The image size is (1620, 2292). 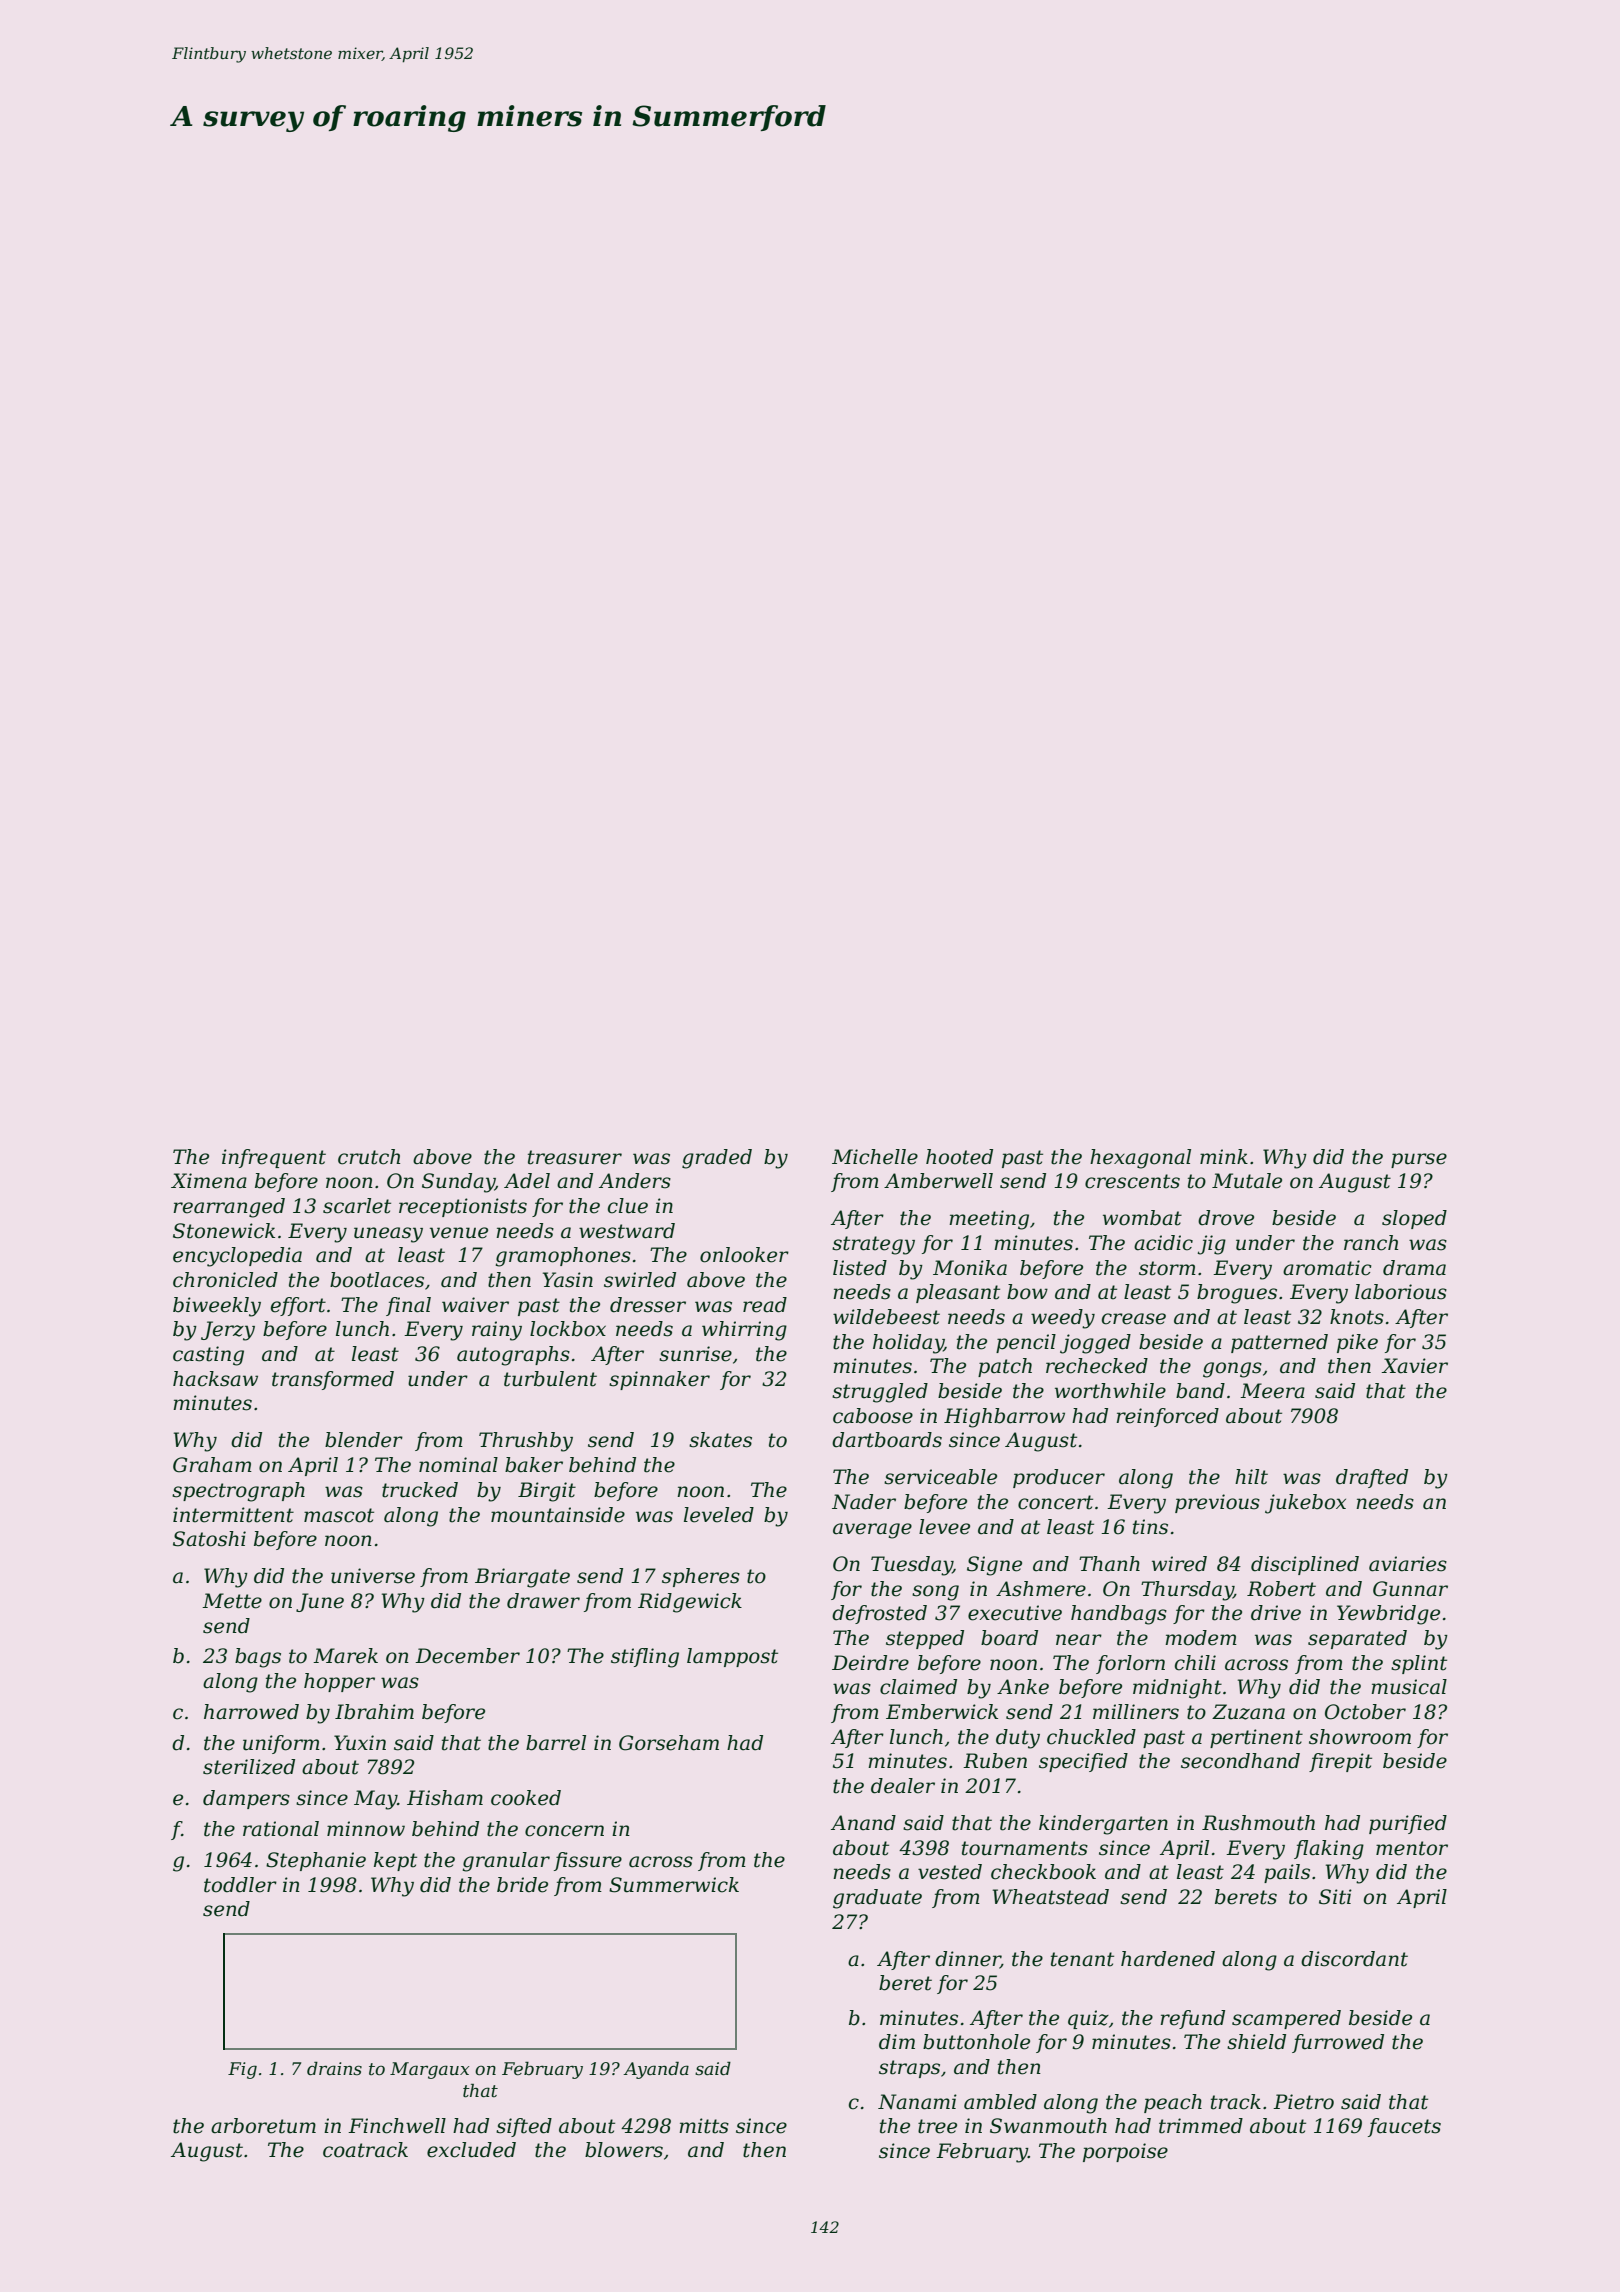 What do you see at coordinates (1287, 1873) in the document?
I see `pails` at bounding box center [1287, 1873].
